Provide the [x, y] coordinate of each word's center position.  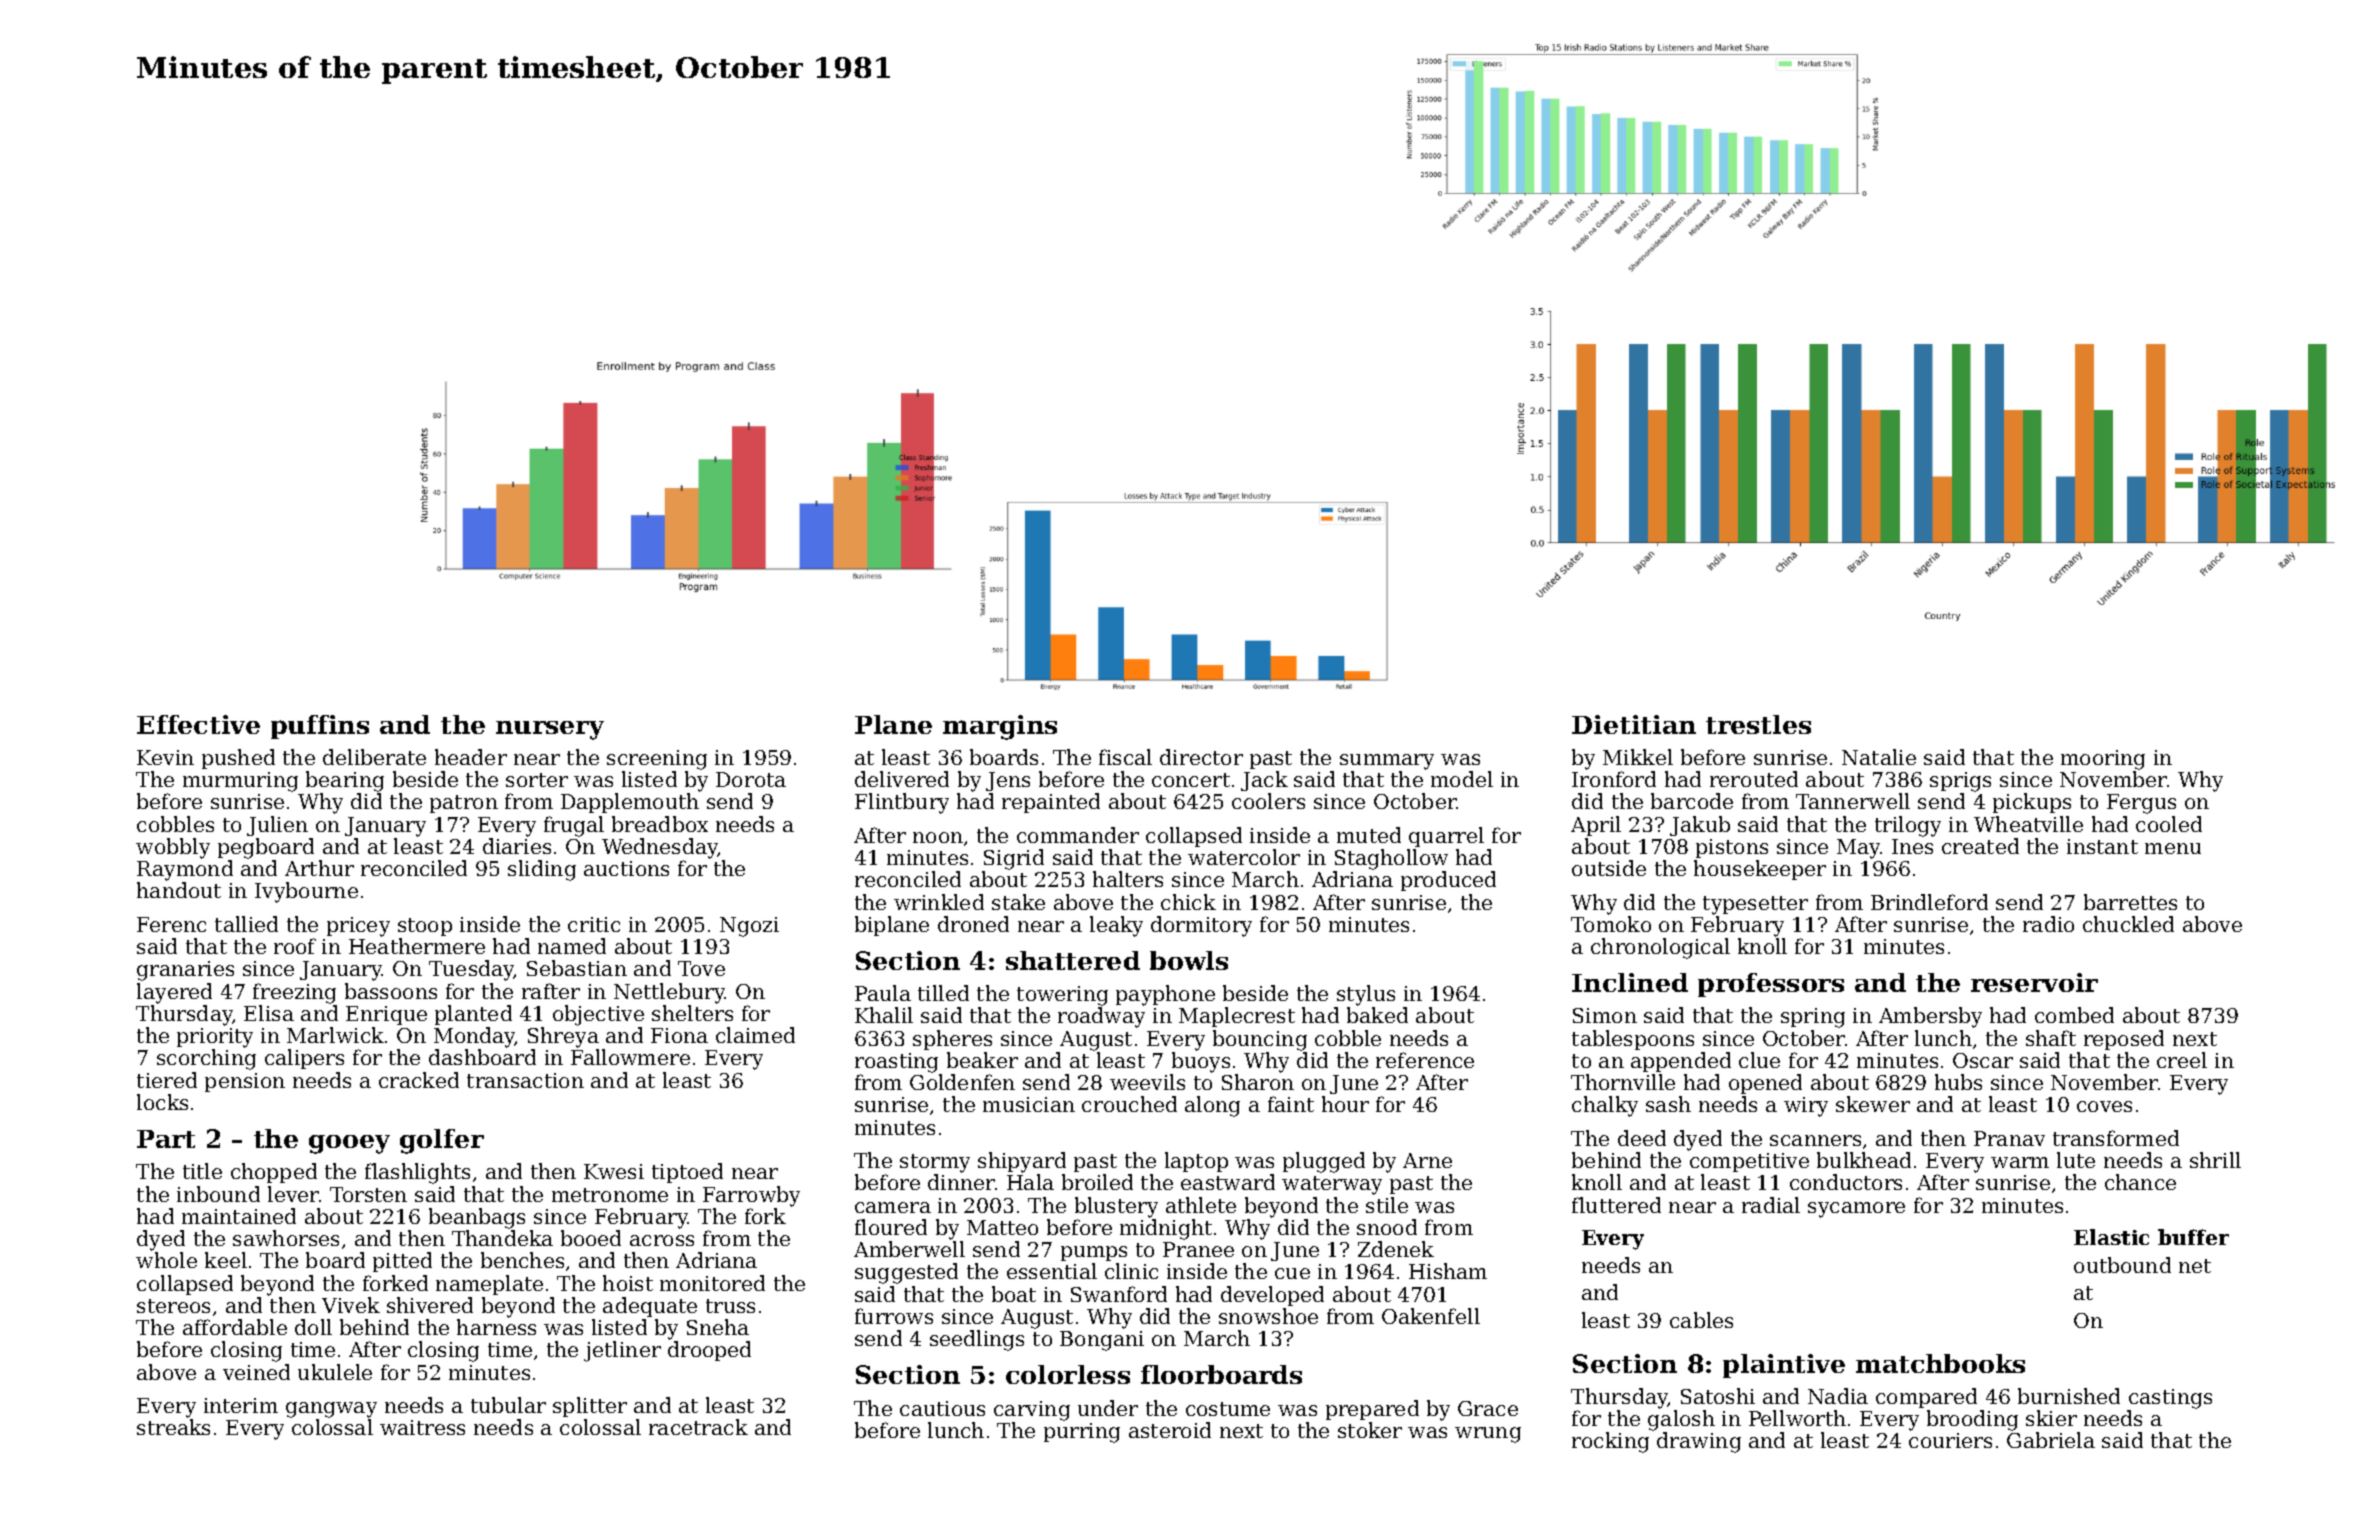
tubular [508, 1405]
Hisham [1448, 1271]
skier [2051, 1418]
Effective [198, 724]
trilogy [1908, 826]
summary [1387, 762]
